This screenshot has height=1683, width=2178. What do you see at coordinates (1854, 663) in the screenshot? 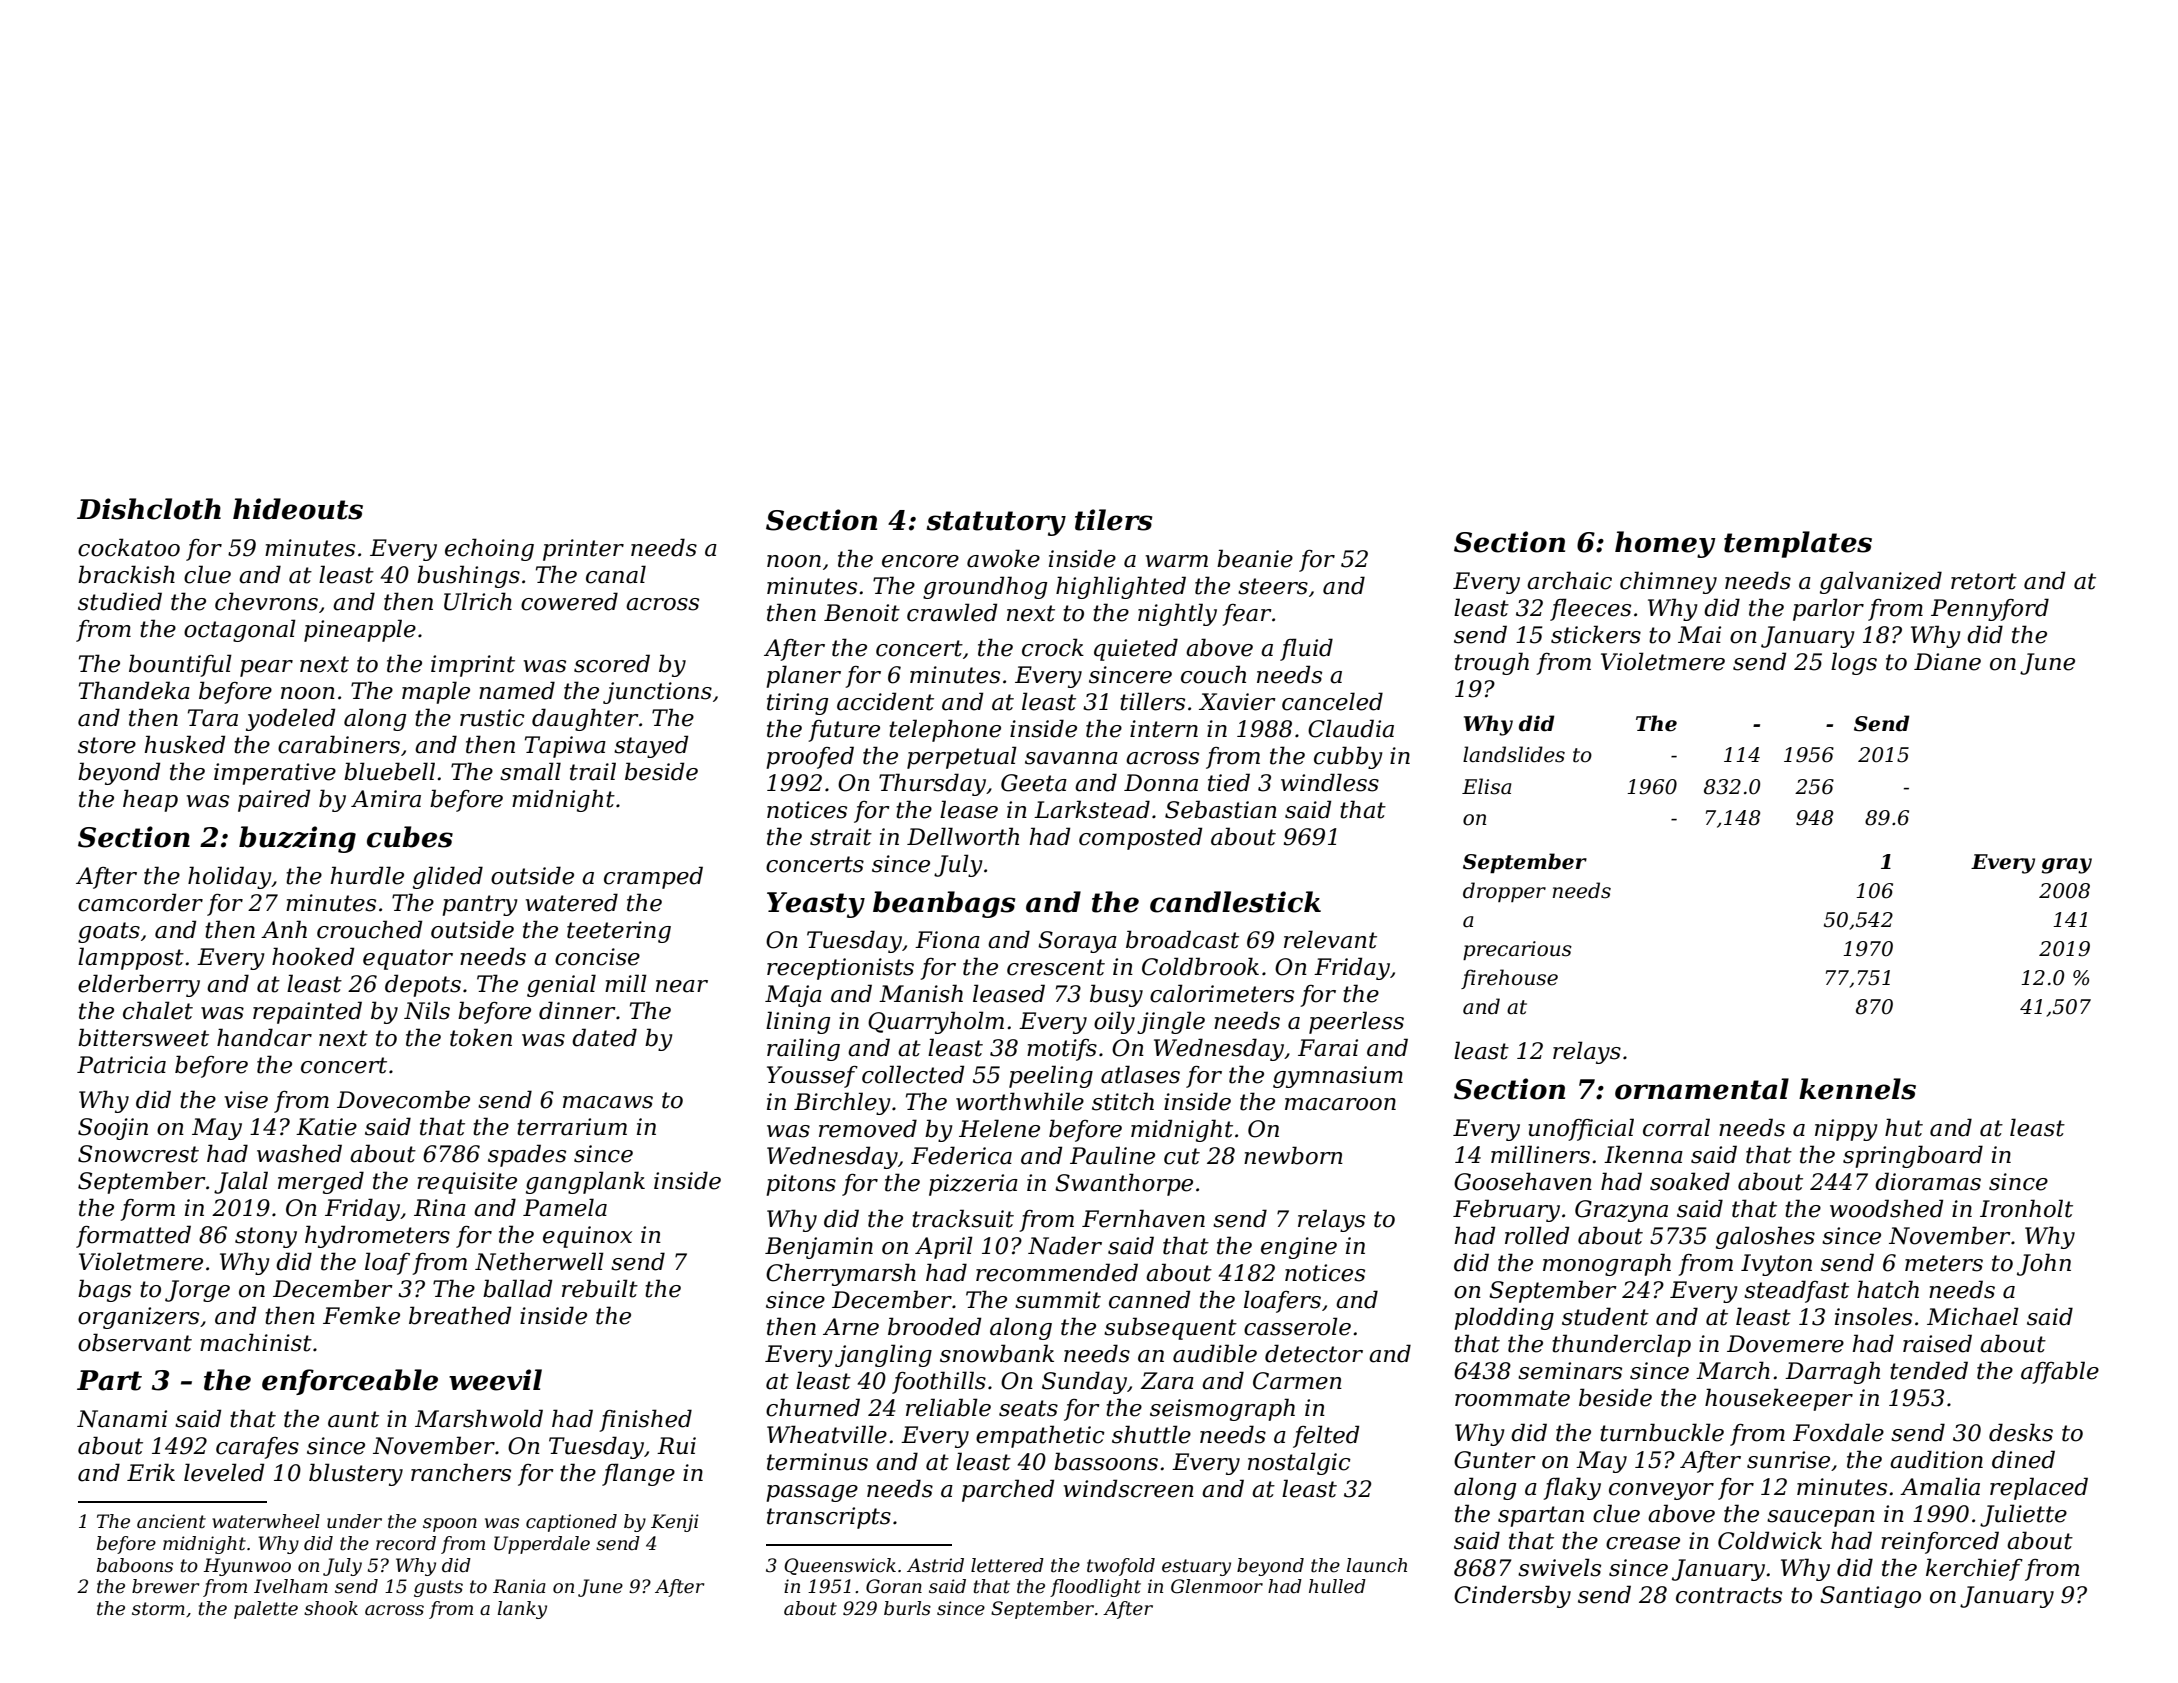
I see `logs` at bounding box center [1854, 663].
